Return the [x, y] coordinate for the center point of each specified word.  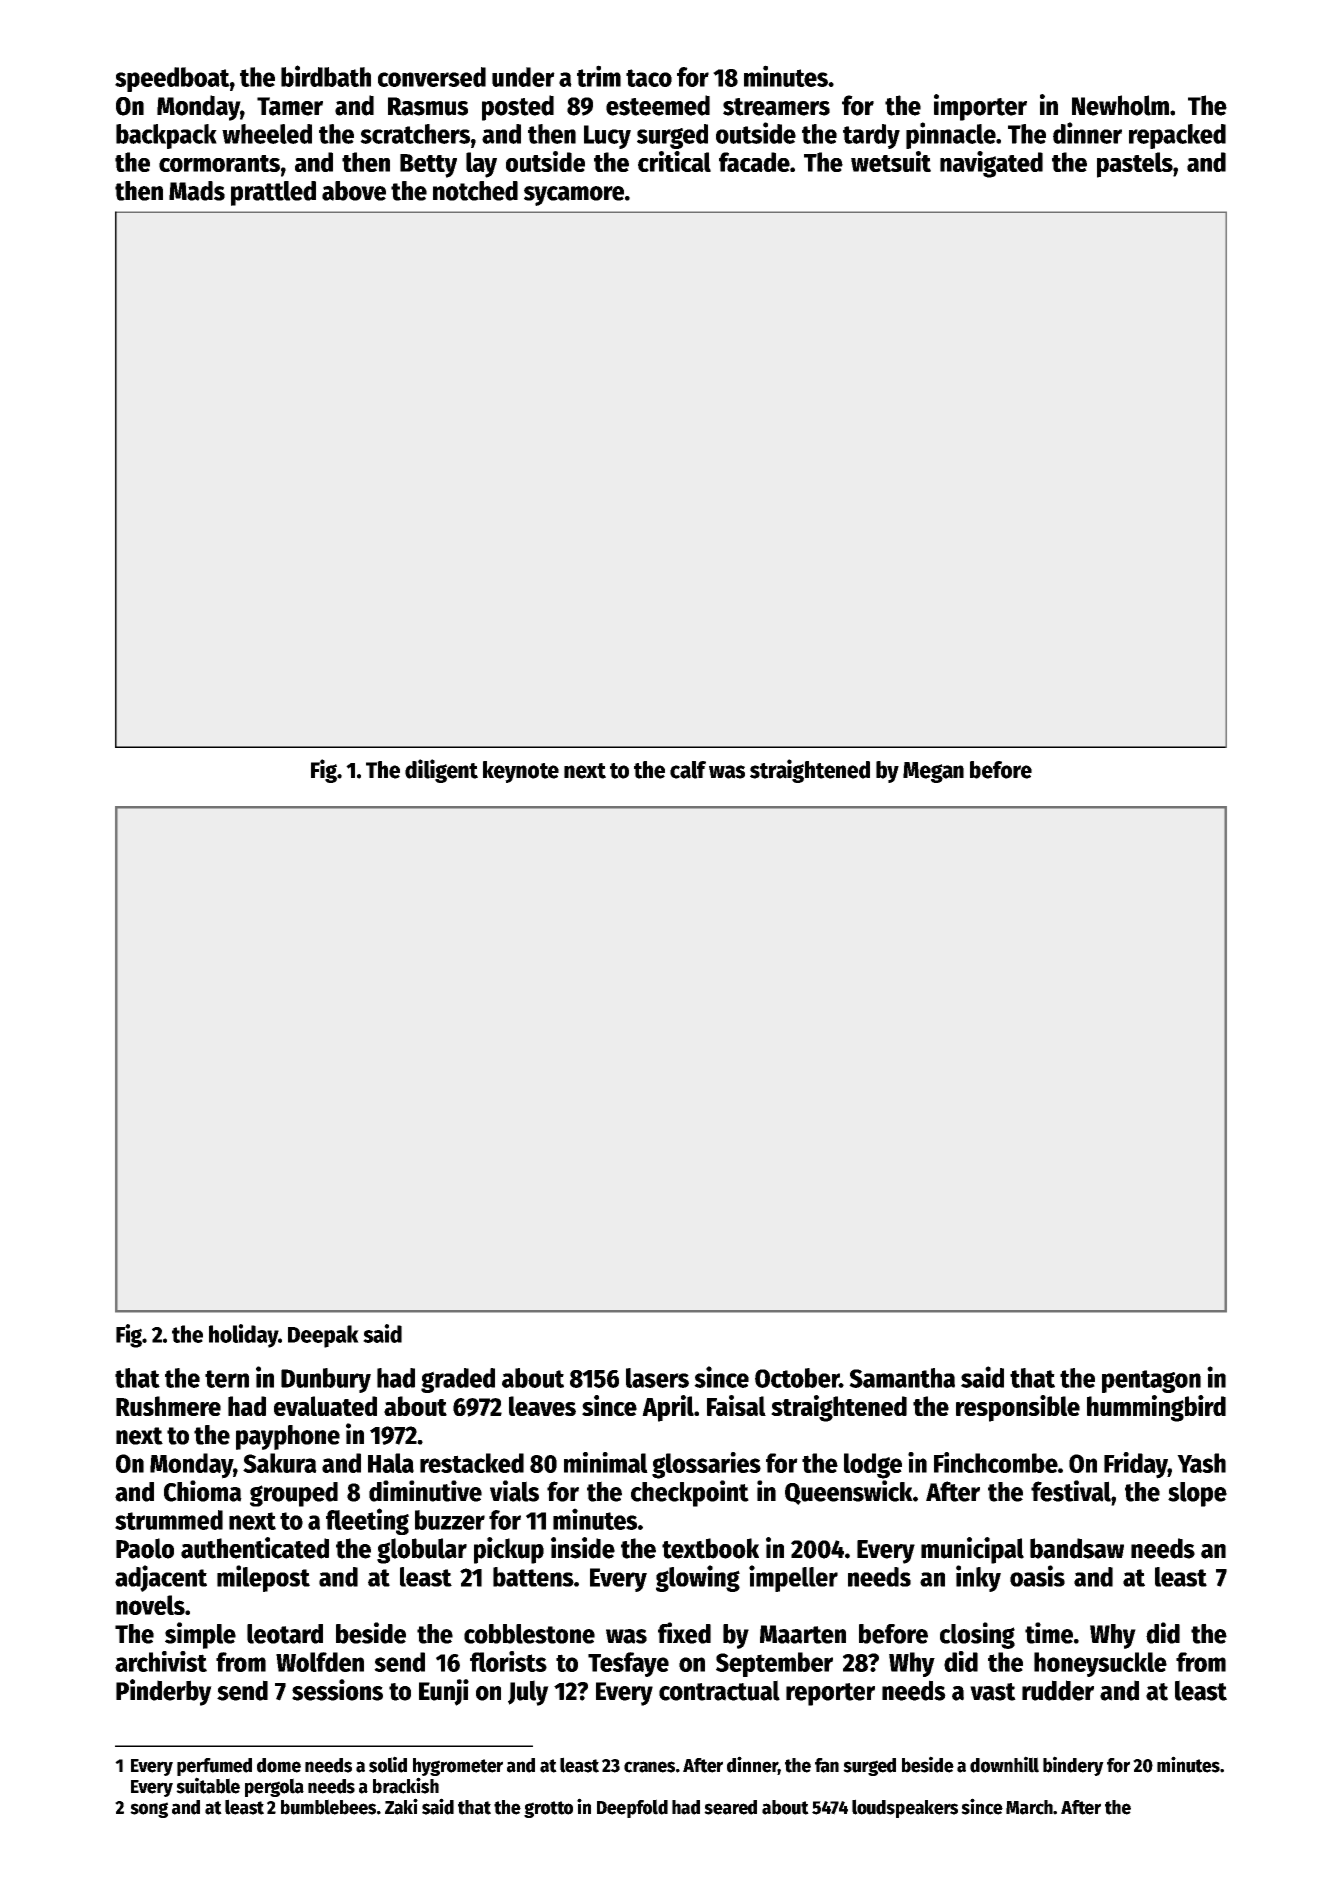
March [1029, 1807]
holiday [243, 1336]
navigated [991, 164]
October [797, 1378]
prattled [273, 193]
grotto [548, 1809]
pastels [1135, 165]
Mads [197, 191]
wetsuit [891, 161]
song [149, 1810]
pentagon [1151, 1381]
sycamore [574, 196]
